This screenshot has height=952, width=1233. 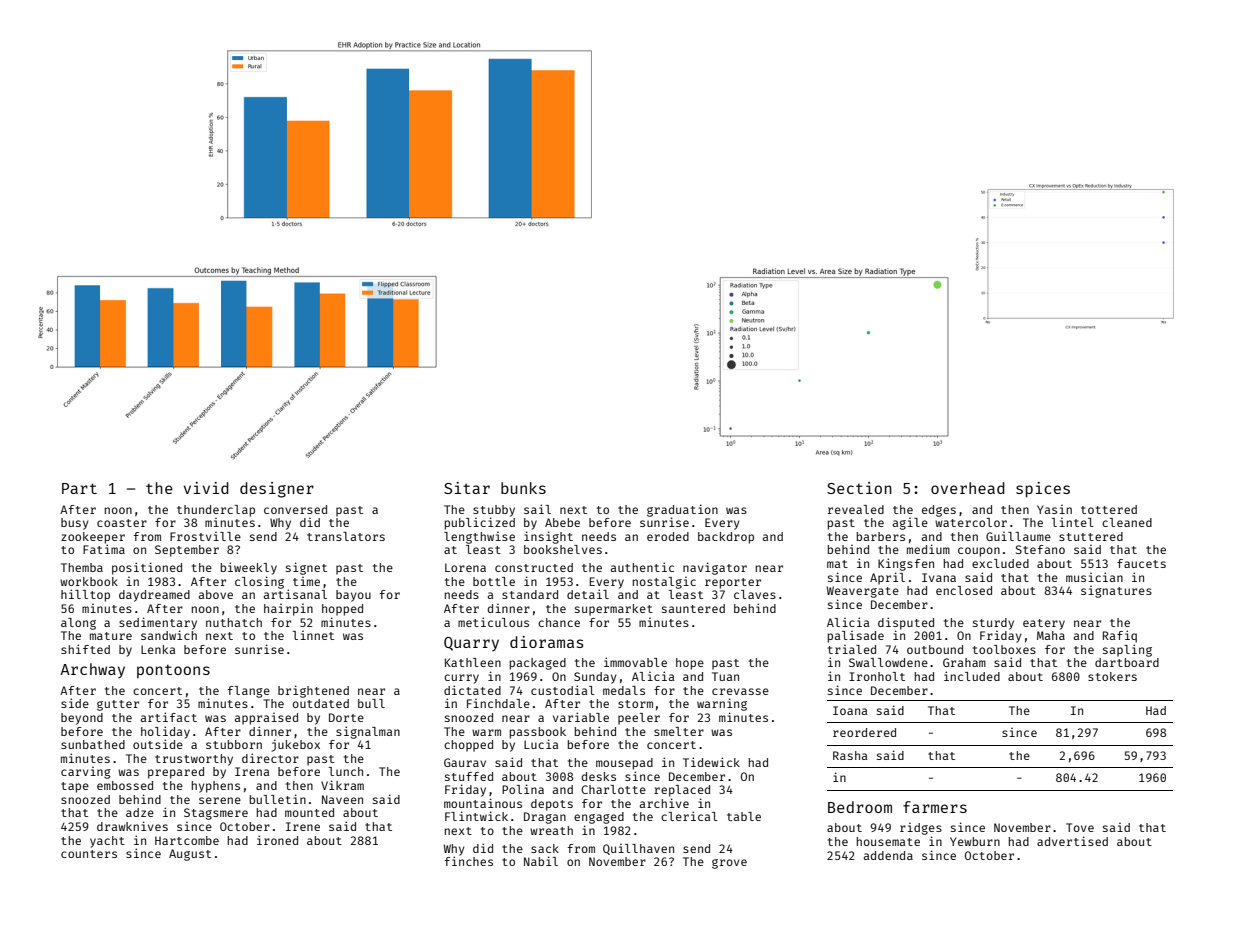 What do you see at coordinates (306, 568) in the screenshot?
I see `signet` at bounding box center [306, 568].
